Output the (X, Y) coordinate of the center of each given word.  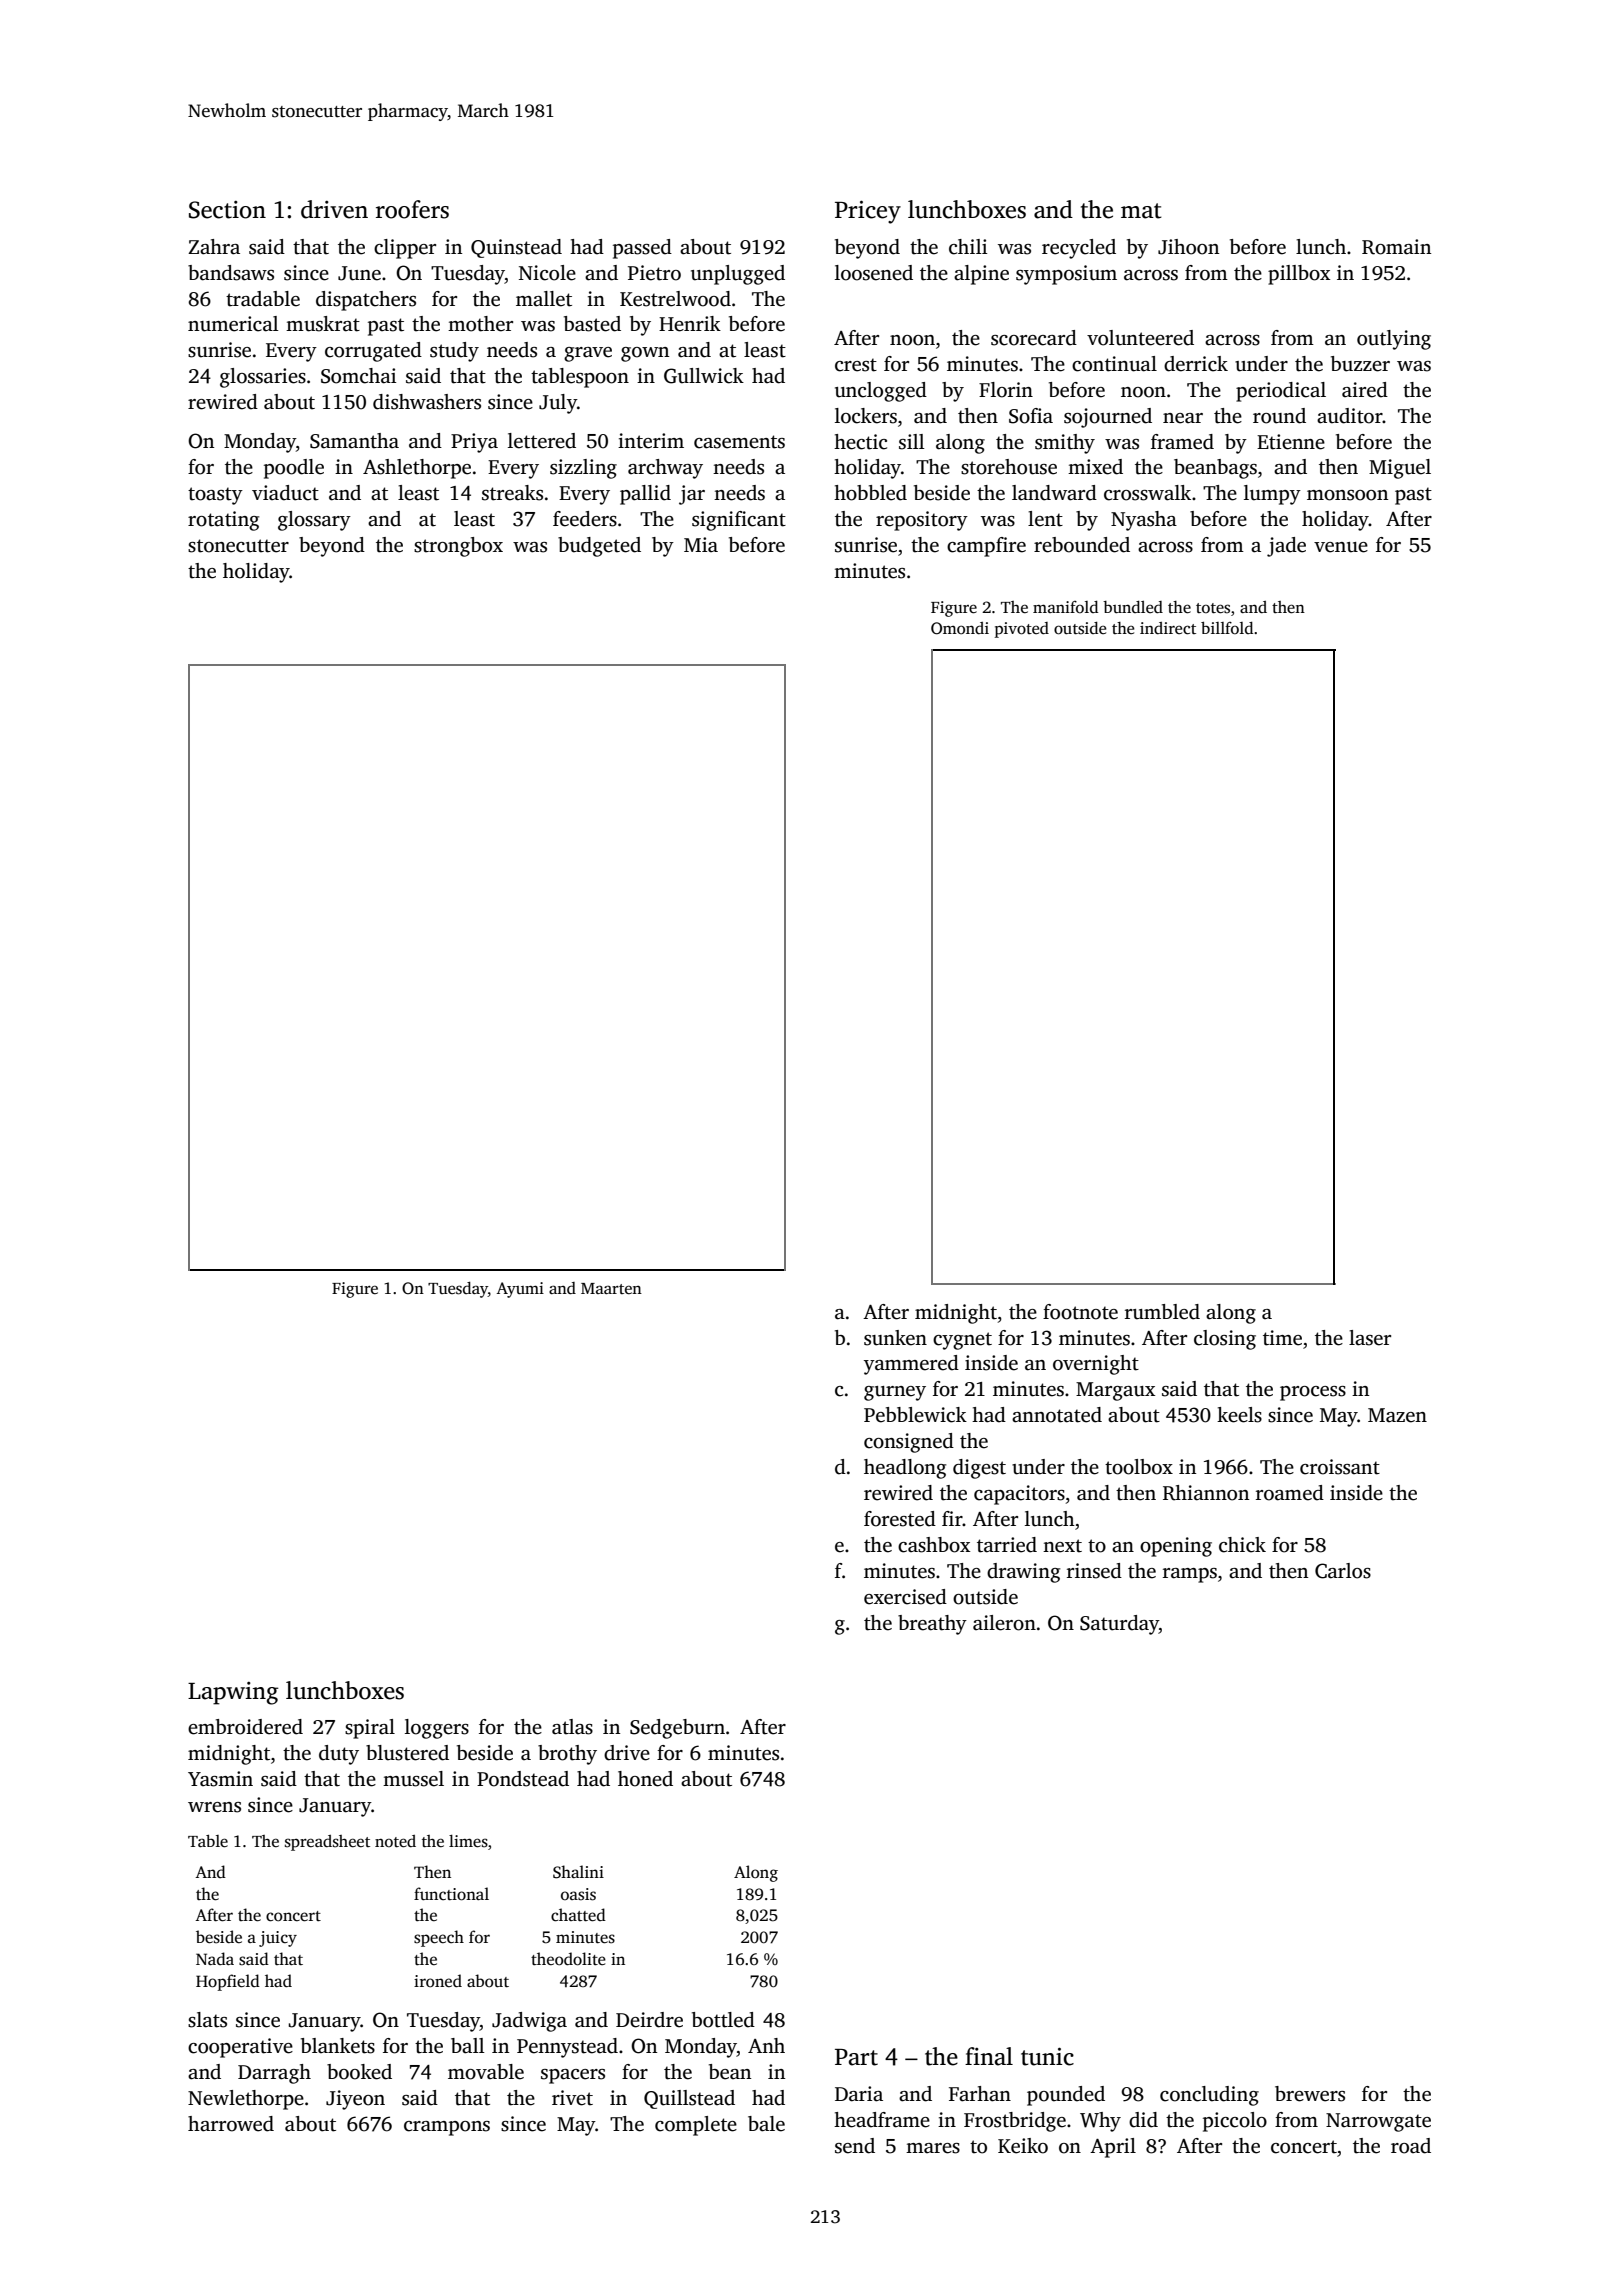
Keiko (1023, 2146)
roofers (412, 209)
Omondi (960, 628)
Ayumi (520, 1290)
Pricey (868, 212)
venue (1341, 547)
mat (1141, 211)
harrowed (231, 2124)
